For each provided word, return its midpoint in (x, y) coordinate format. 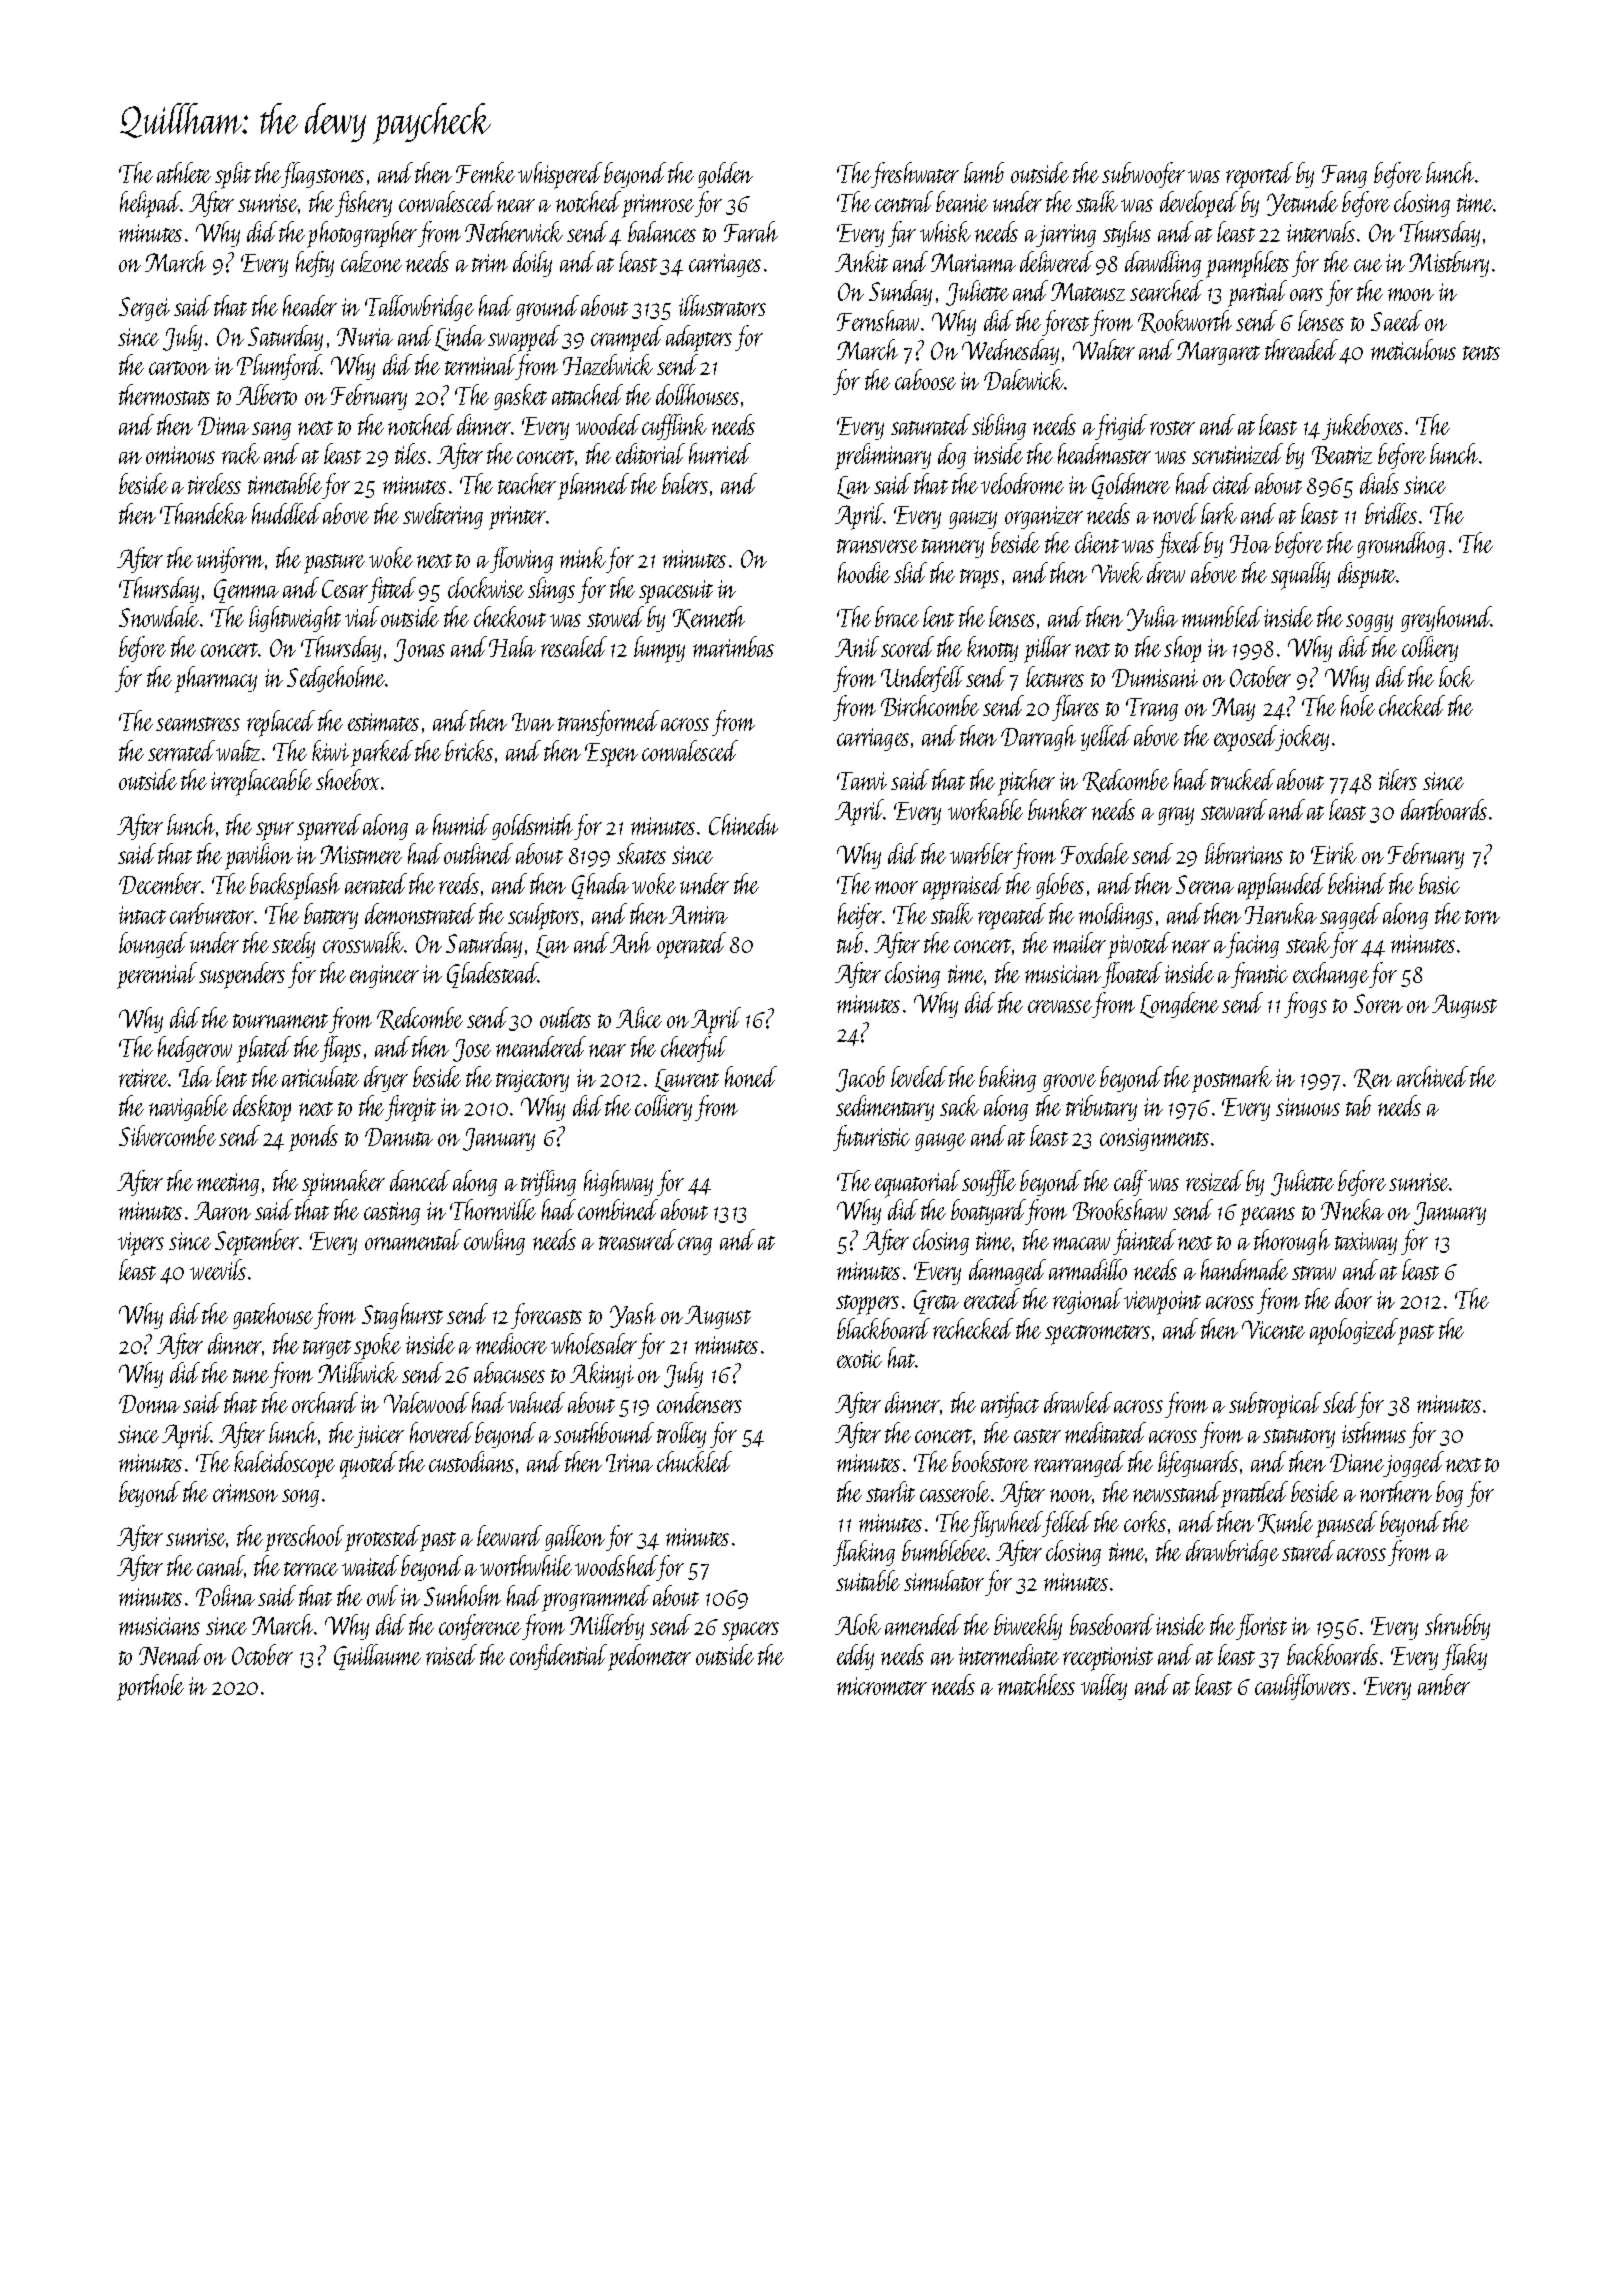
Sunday (900, 293)
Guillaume (377, 1657)
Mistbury (1449, 264)
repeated (1012, 916)
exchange (1331, 975)
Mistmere (361, 854)
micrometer (882, 1686)
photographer (362, 234)
